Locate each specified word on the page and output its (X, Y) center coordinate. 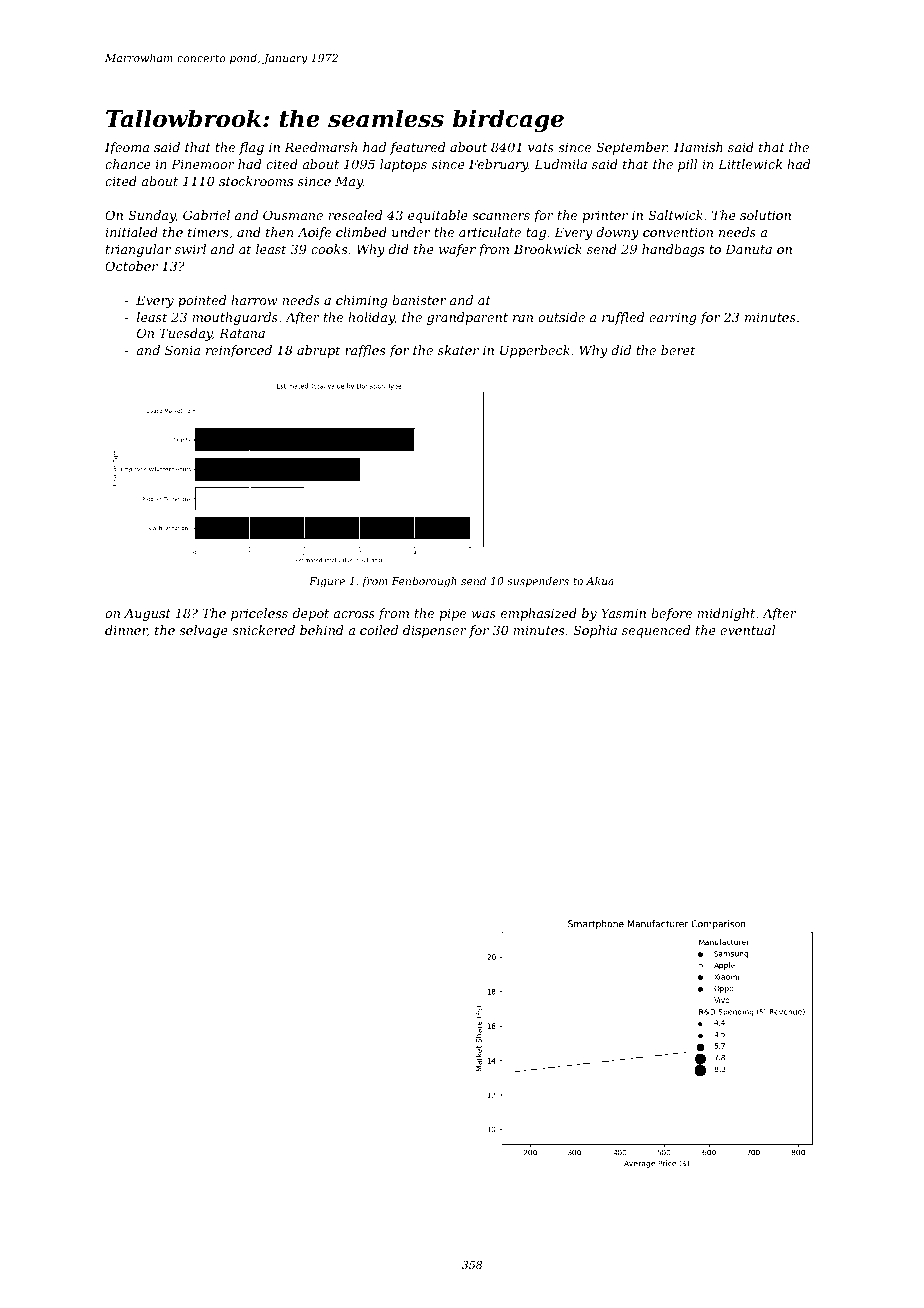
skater (458, 350)
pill (687, 165)
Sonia (182, 350)
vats (541, 147)
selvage (203, 631)
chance (128, 164)
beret (678, 350)
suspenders (538, 582)
